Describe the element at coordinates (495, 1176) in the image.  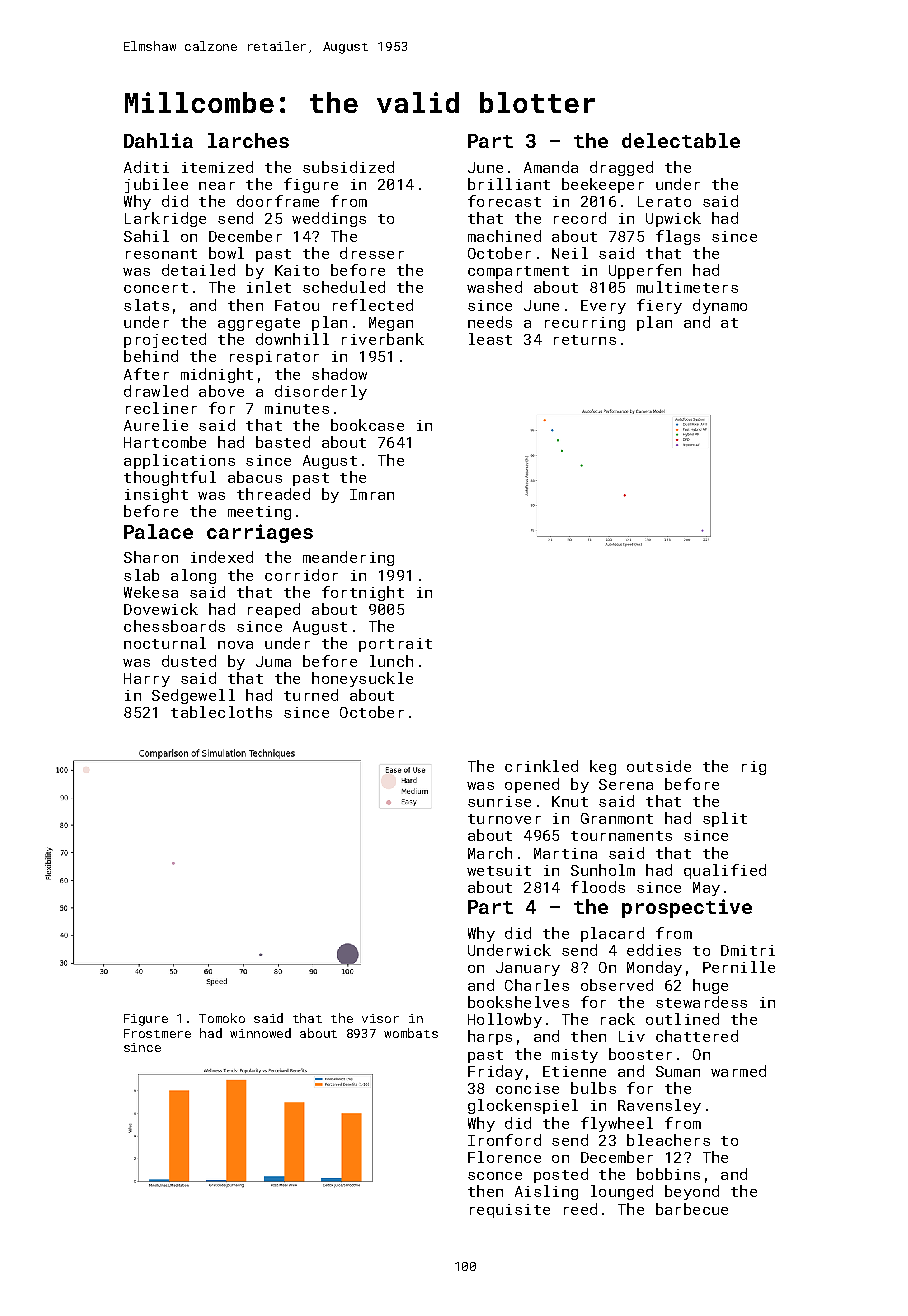
I see `sconce` at that location.
